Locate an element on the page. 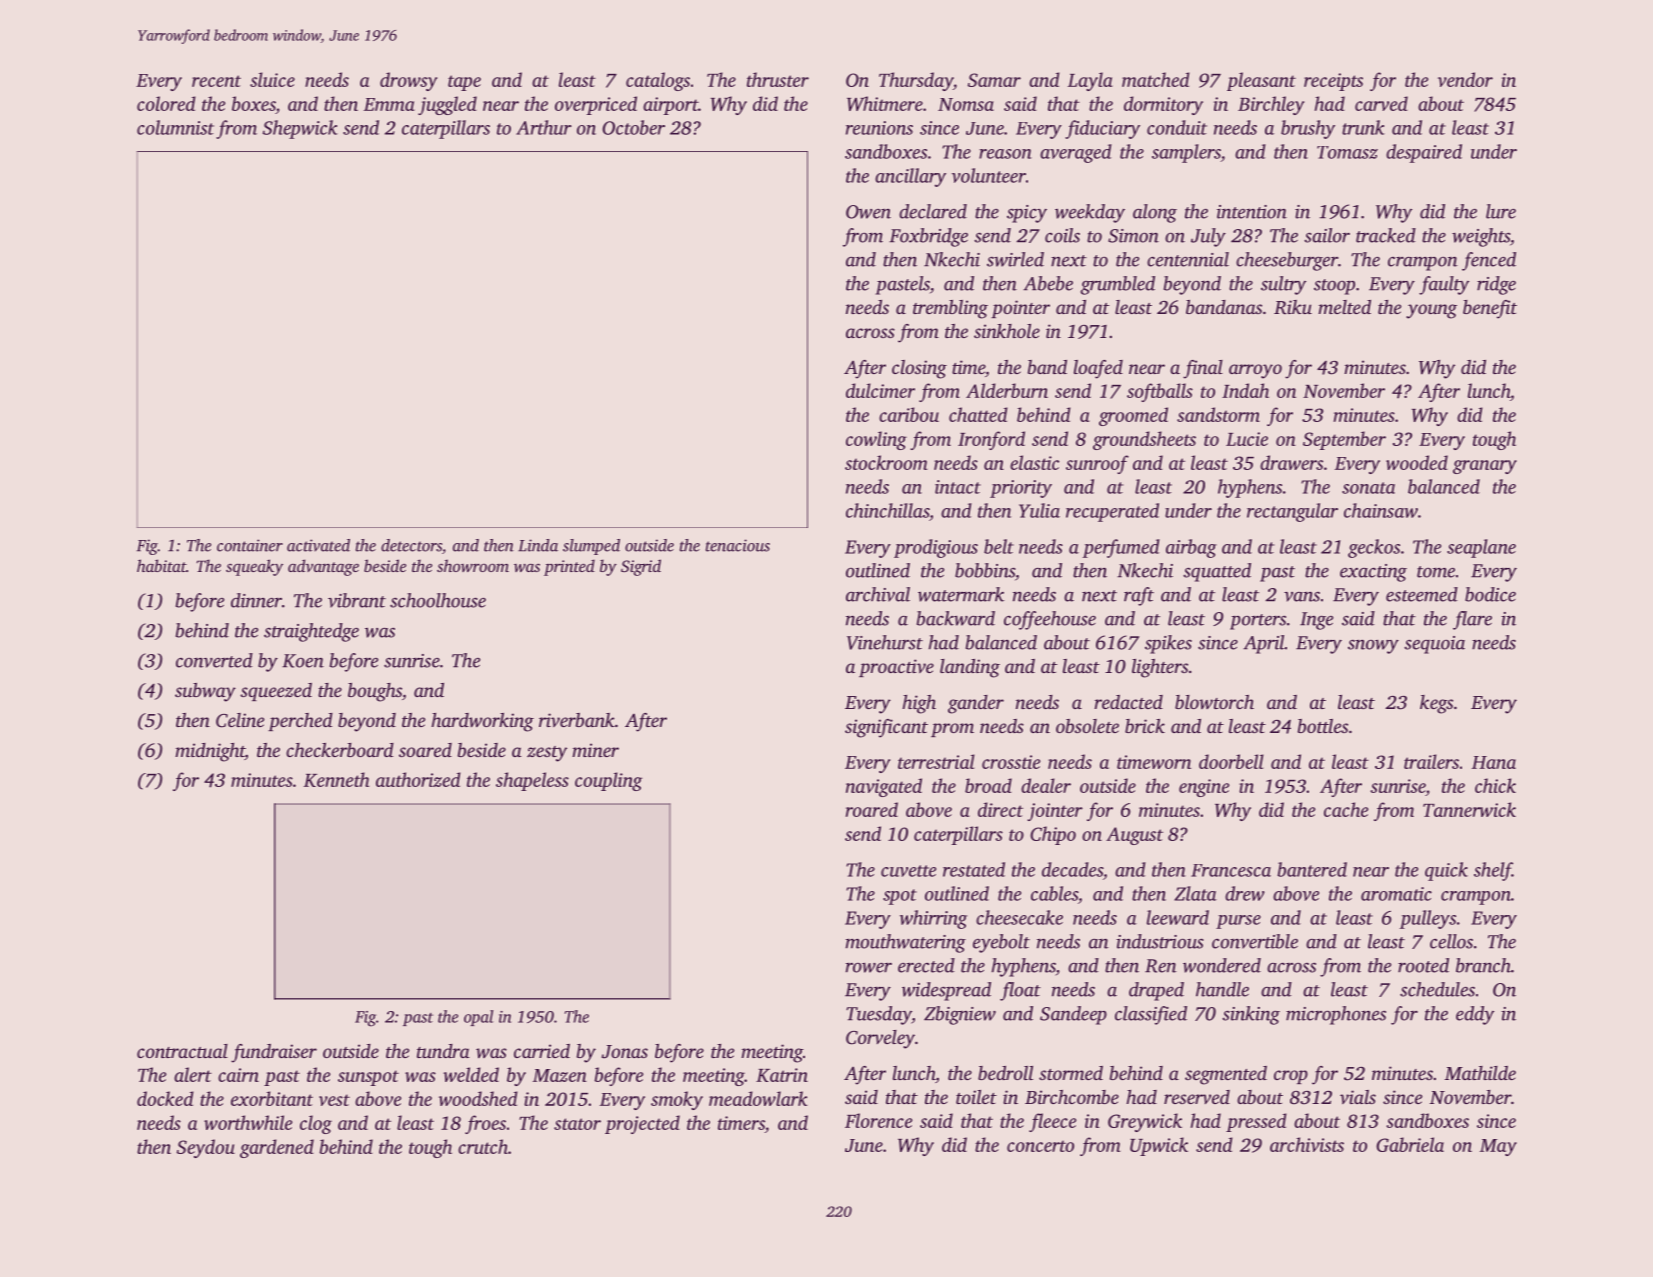 This page has width=1653, height=1277. Owen is located at coordinates (868, 212).
